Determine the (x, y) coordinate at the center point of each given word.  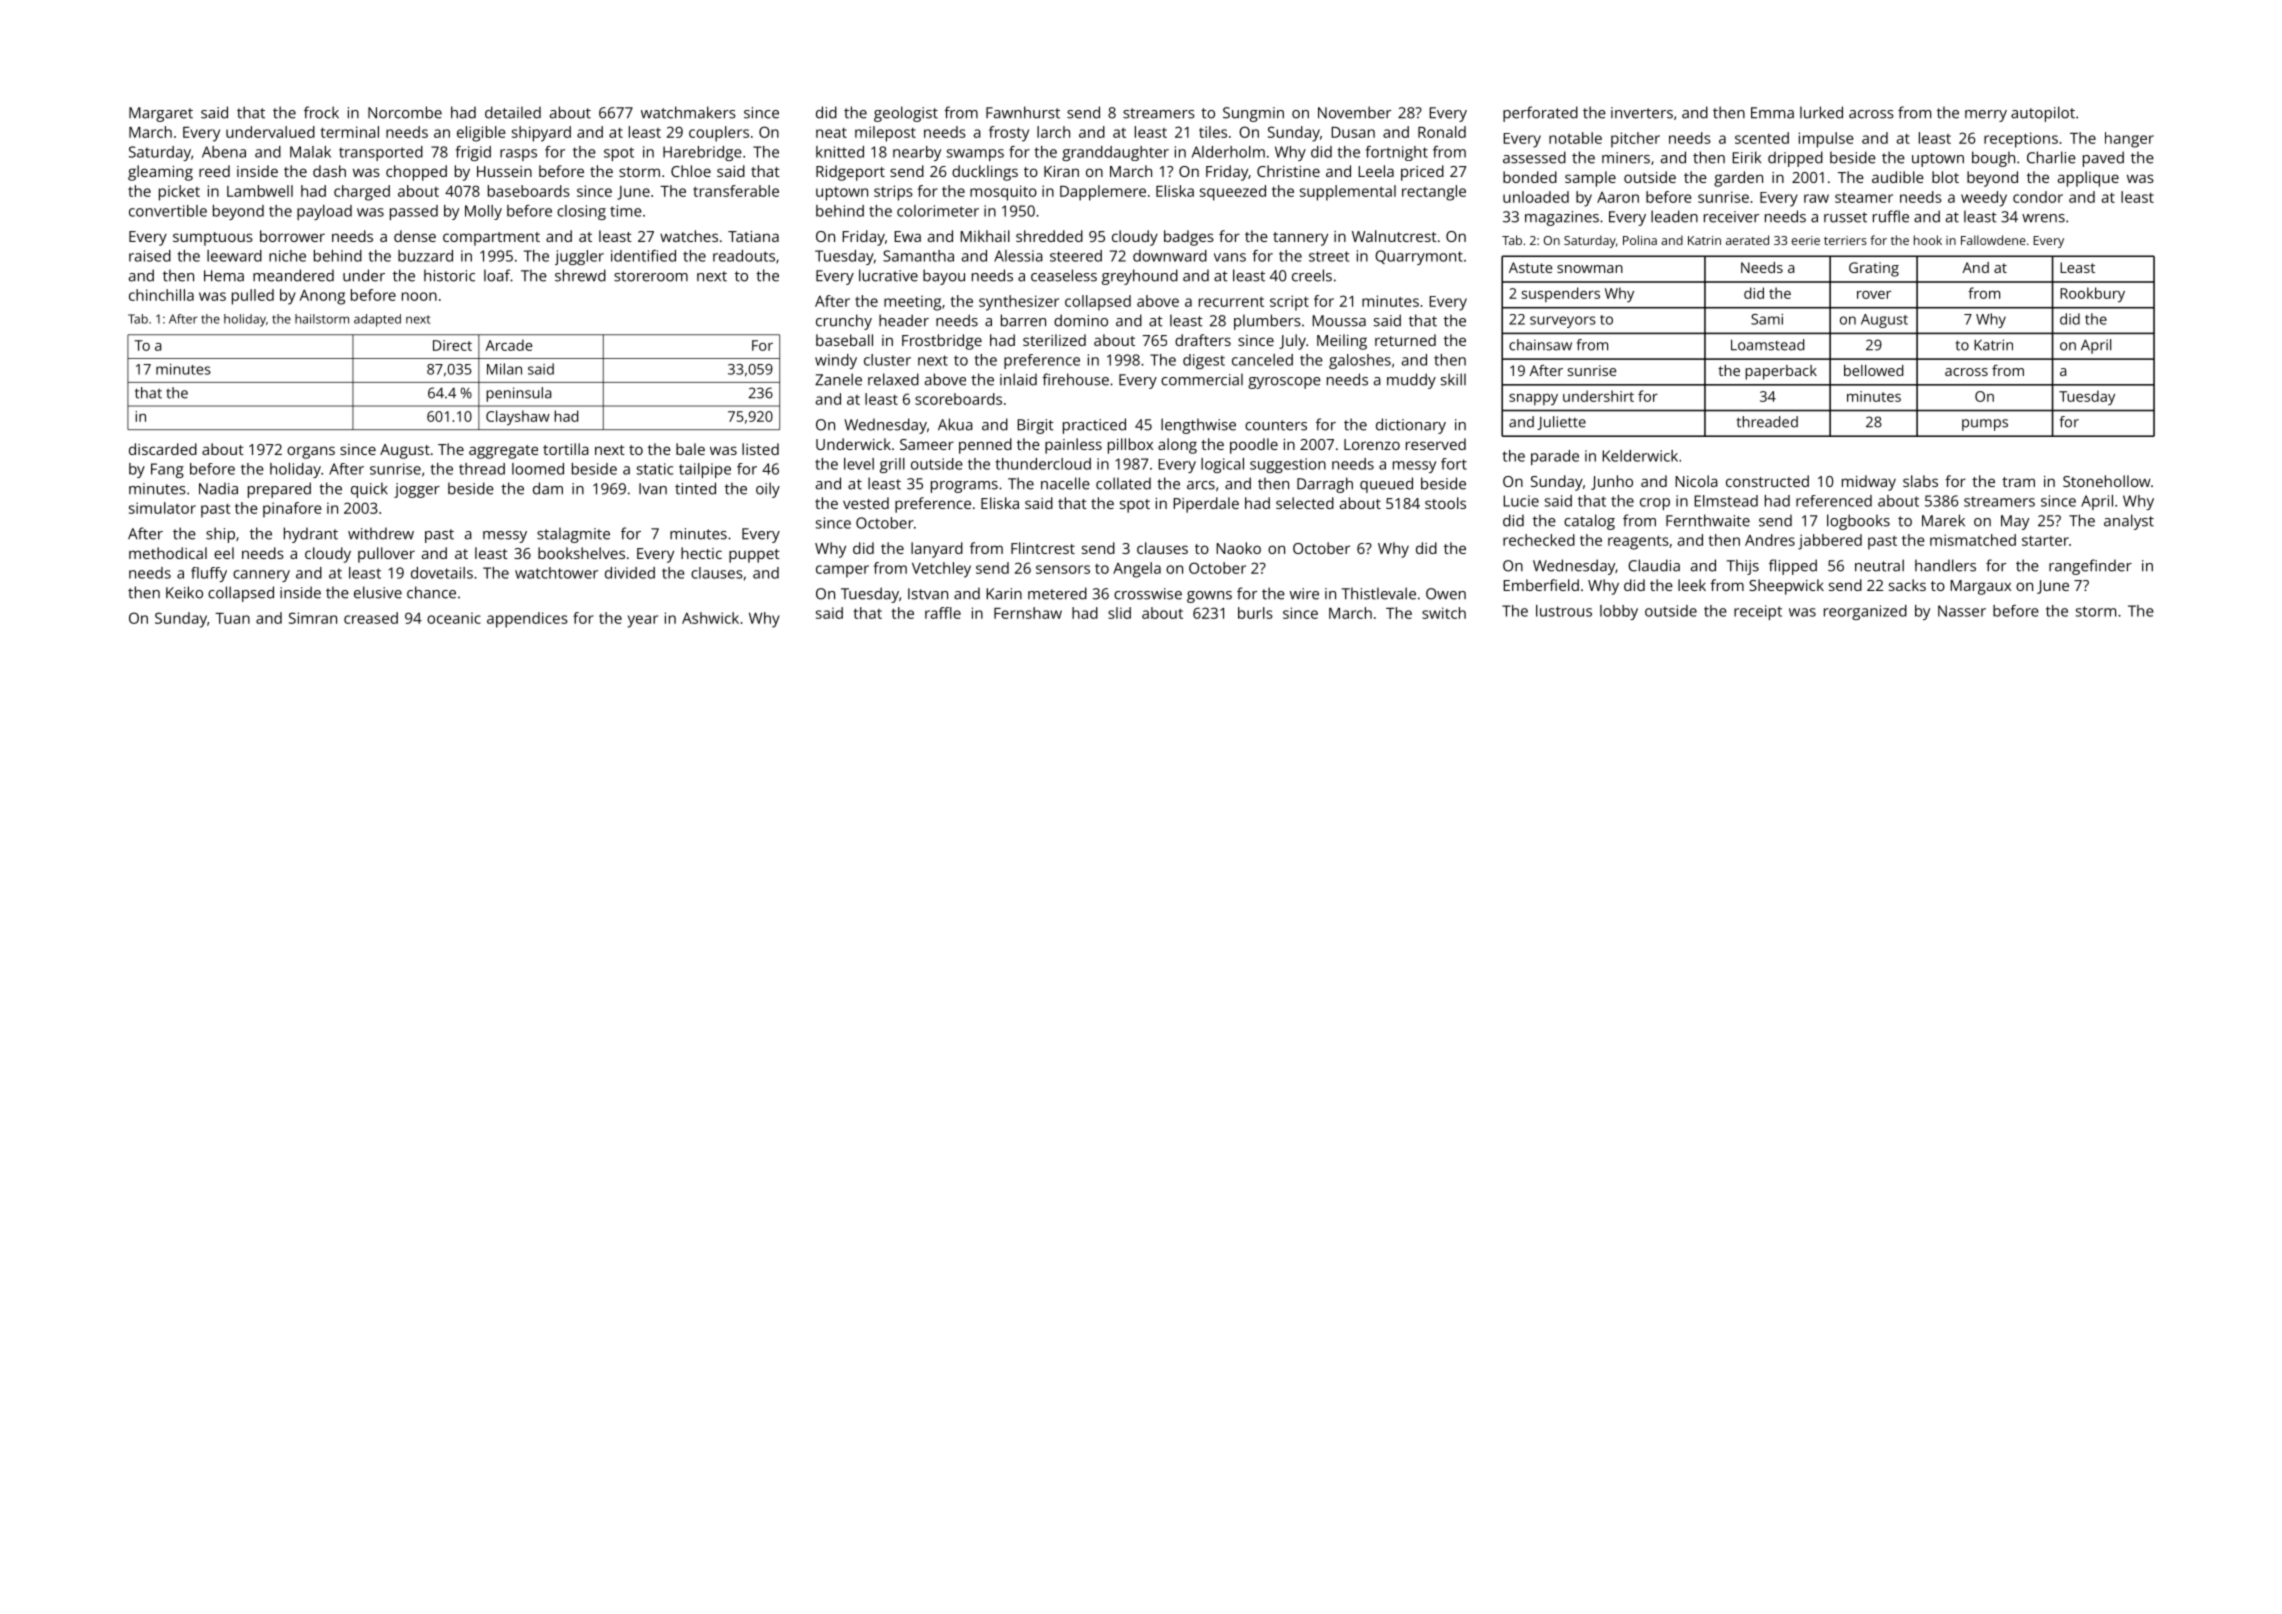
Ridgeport (850, 173)
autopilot (2043, 114)
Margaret (161, 114)
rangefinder (2090, 567)
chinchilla (161, 295)
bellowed (1873, 370)
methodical (168, 553)
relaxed (893, 379)
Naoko (1238, 548)
